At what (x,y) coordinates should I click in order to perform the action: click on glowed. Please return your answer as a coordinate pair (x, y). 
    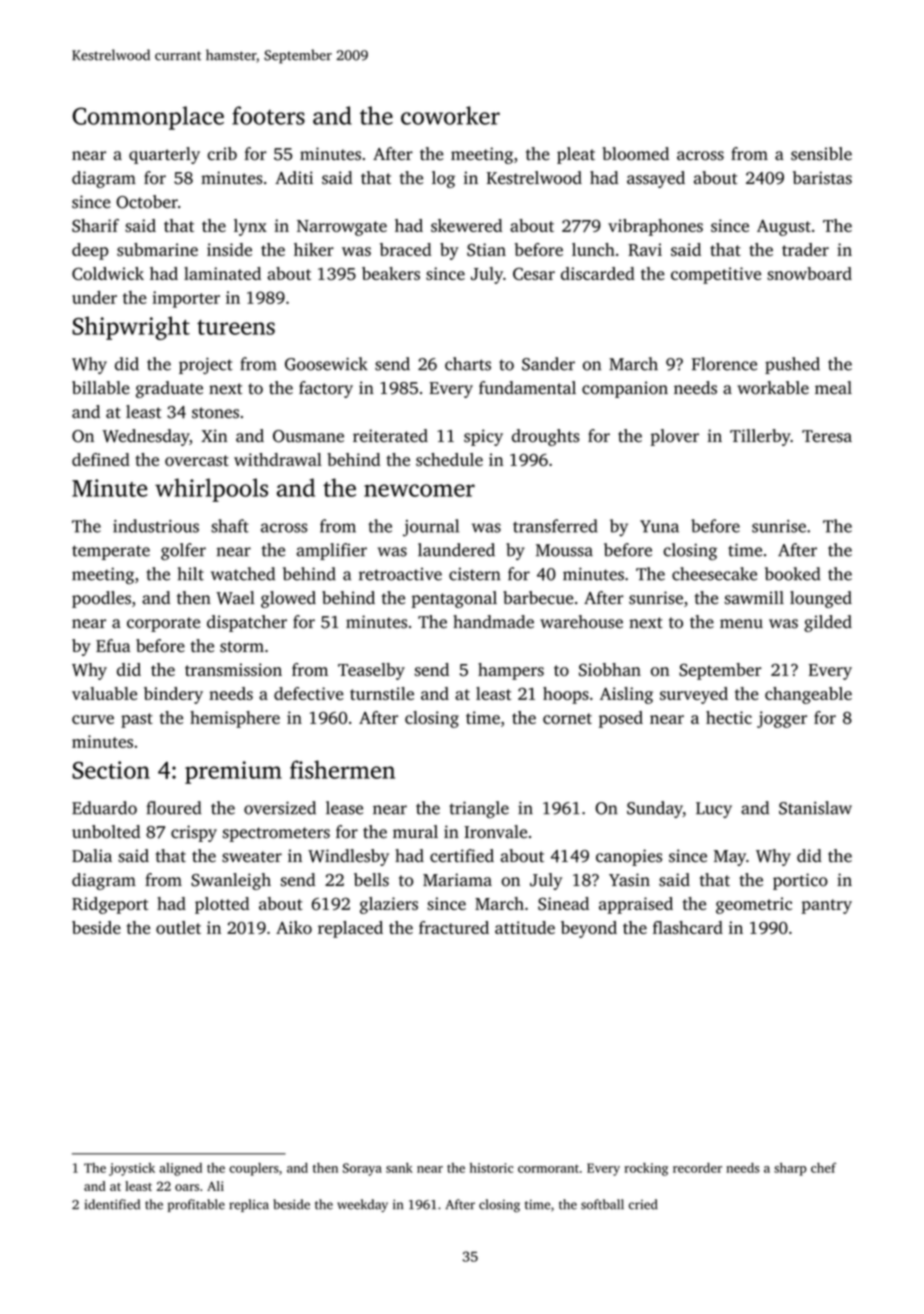
    Looking at the image, I should click on (288, 599).
